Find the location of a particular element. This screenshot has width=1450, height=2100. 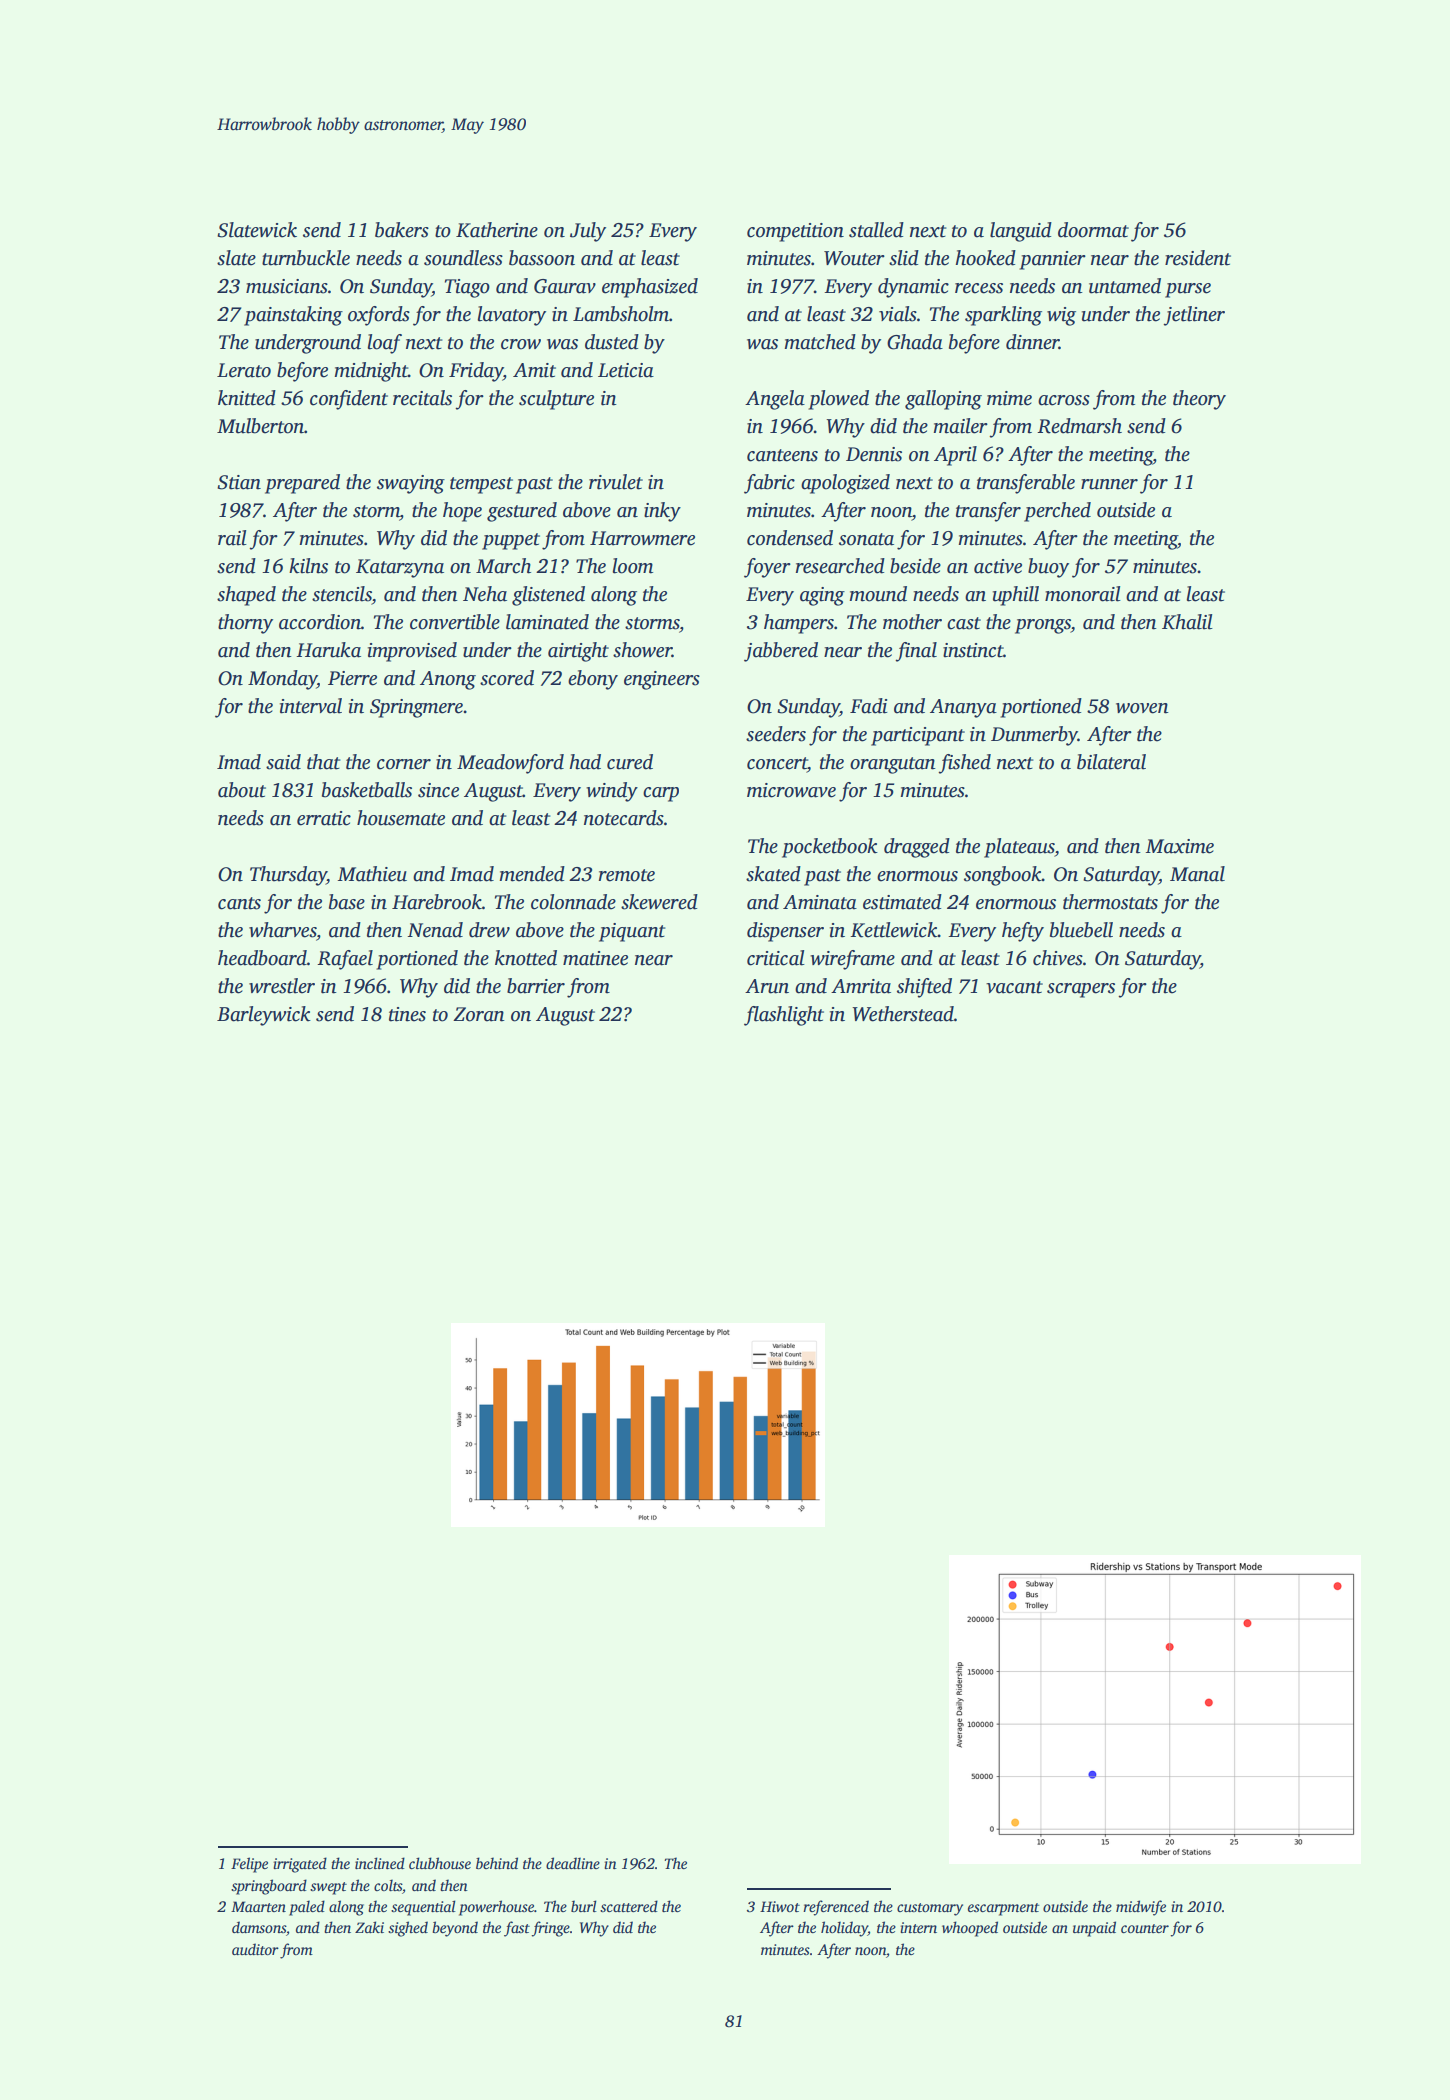

tines is located at coordinates (407, 1014).
